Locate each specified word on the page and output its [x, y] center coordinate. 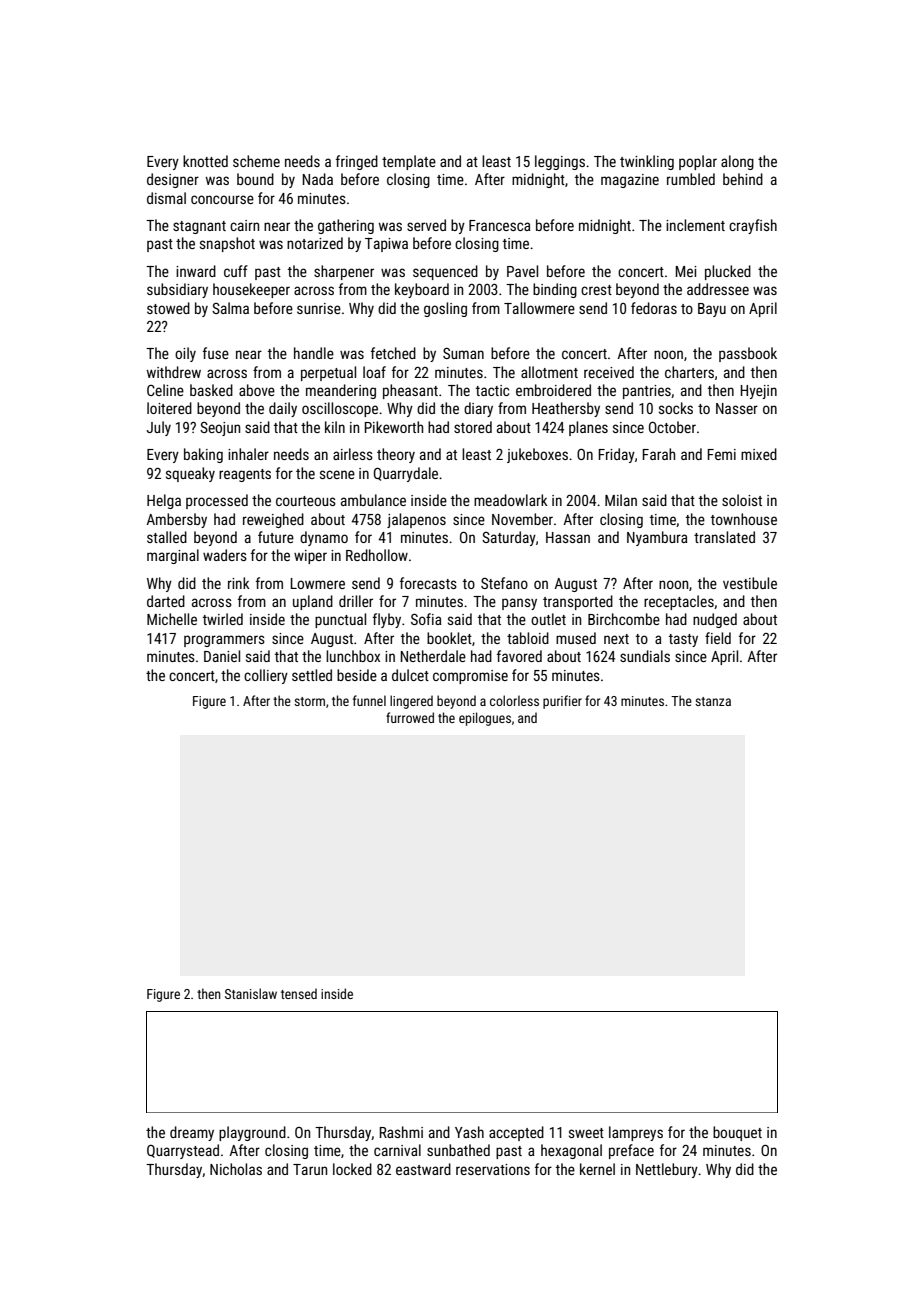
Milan [621, 500]
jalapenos [416, 520]
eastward [423, 1169]
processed [217, 501]
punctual [340, 620]
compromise [470, 677]
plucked [728, 272]
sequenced [445, 272]
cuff [236, 271]
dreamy [192, 1133]
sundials [645, 656]
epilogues [485, 719]
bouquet [737, 1133]
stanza [713, 701]
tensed [299, 993]
